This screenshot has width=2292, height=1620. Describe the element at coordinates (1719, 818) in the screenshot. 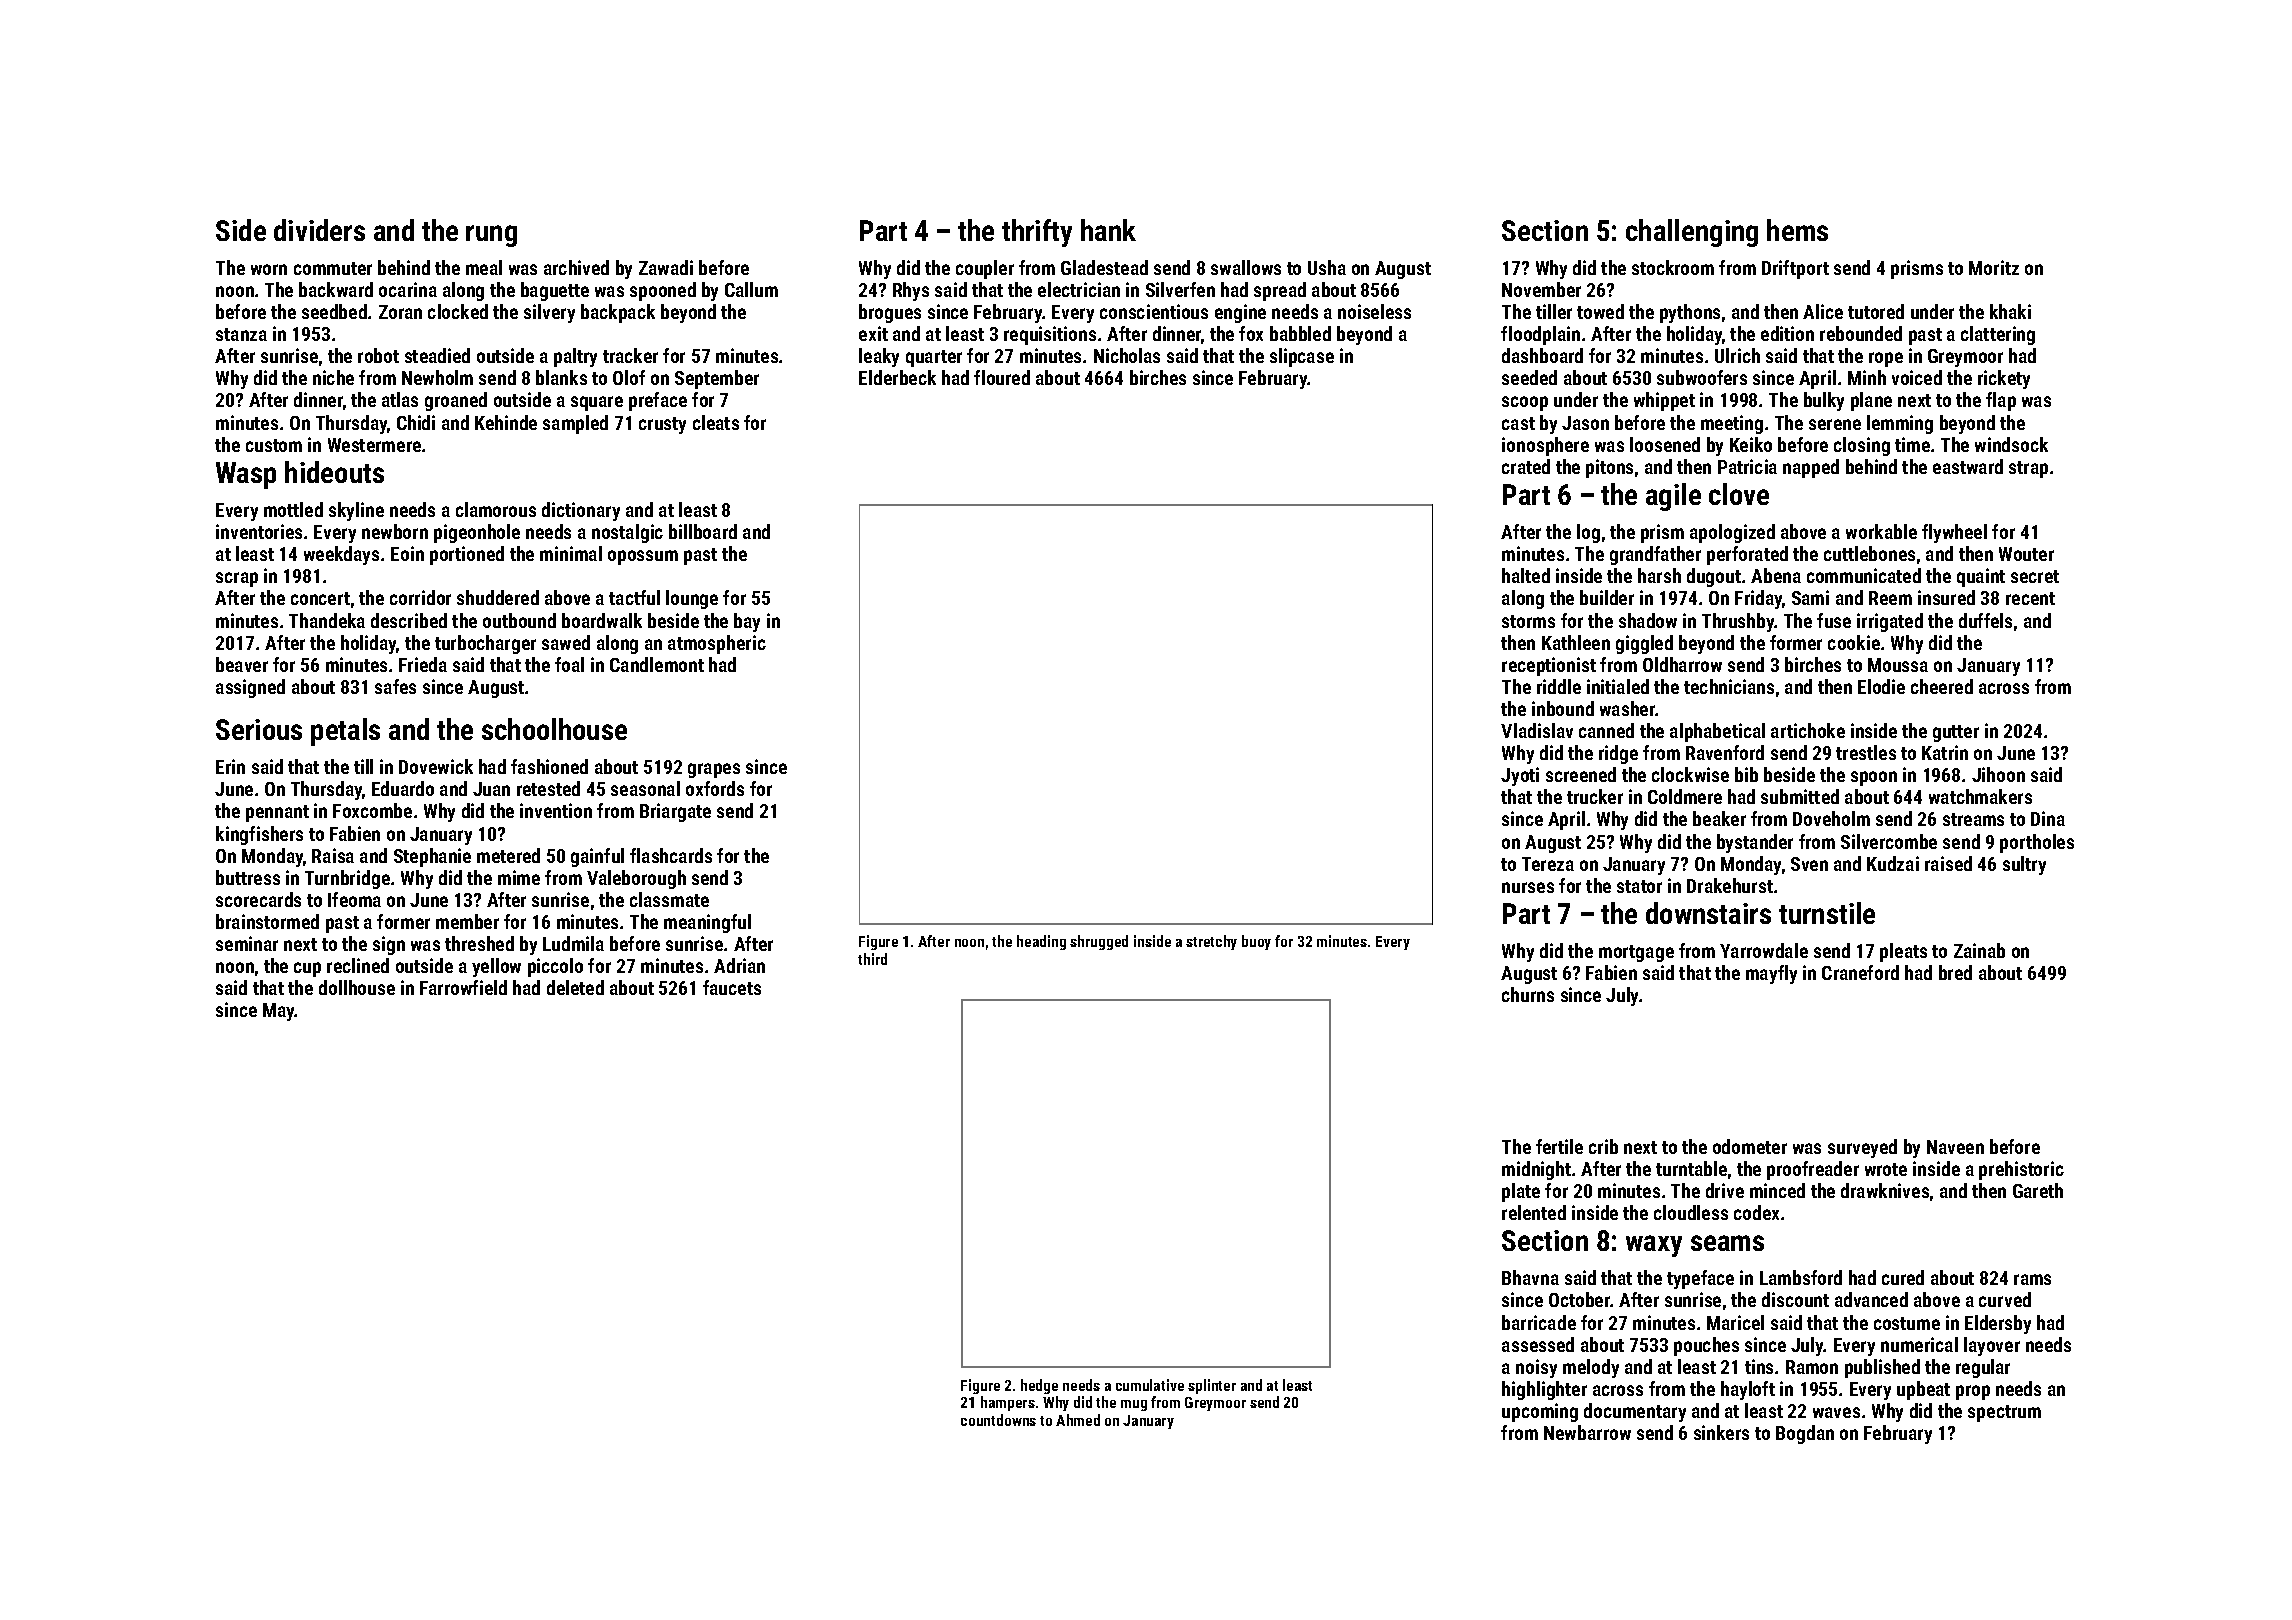

I see `beaker` at that location.
